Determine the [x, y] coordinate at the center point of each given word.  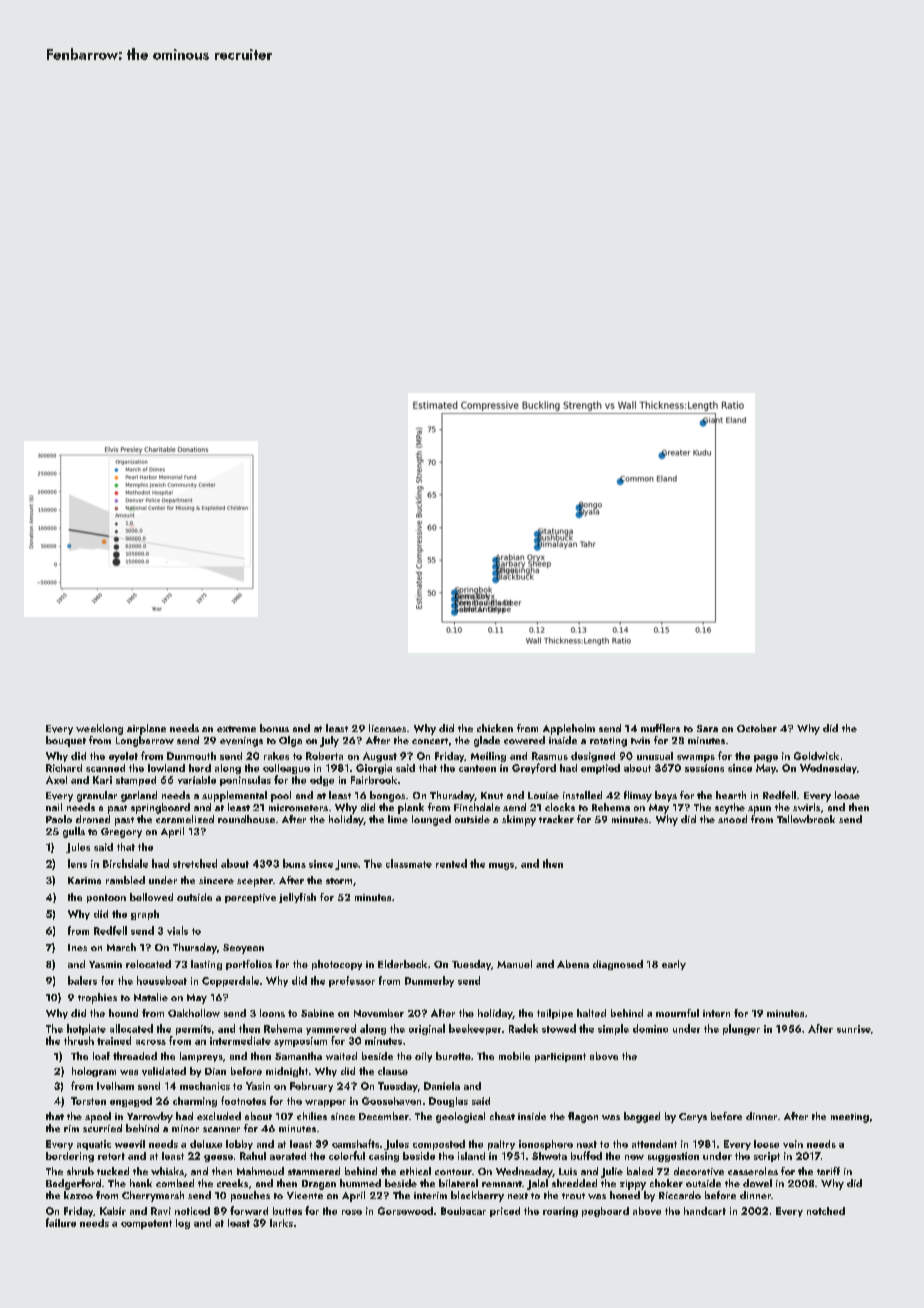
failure [61, 1222]
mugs [501, 866]
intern [716, 1013]
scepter [255, 882]
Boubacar [463, 1211]
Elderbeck [402, 964]
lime [398, 819]
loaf [101, 1056]
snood [732, 819]
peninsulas [245, 781]
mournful [677, 1013]
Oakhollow [194, 1013]
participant [560, 1057]
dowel [757, 1183]
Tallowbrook [806, 819]
